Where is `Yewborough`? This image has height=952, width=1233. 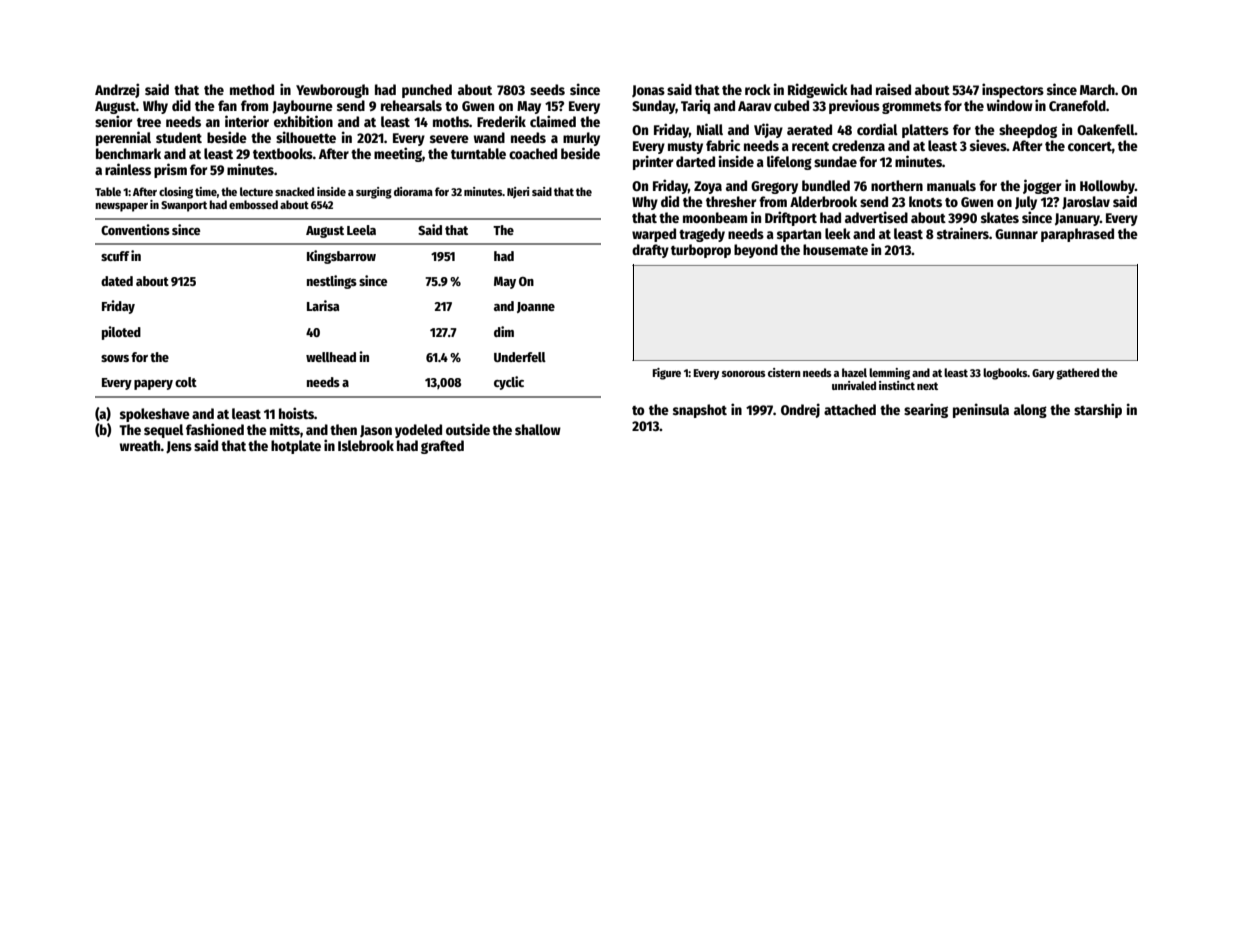 Yewborough is located at coordinates (332, 91).
